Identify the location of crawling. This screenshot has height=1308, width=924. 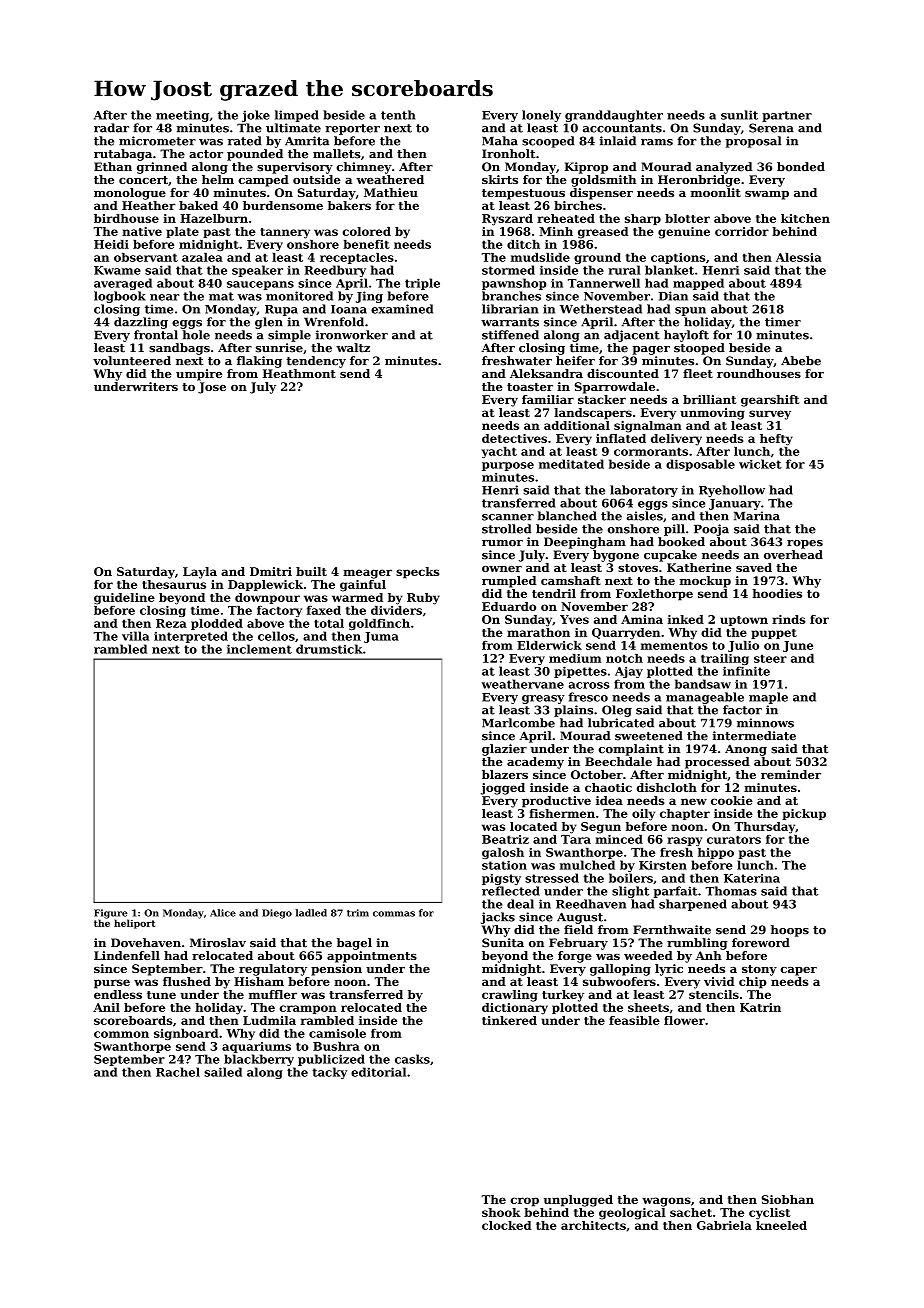
(510, 996).
